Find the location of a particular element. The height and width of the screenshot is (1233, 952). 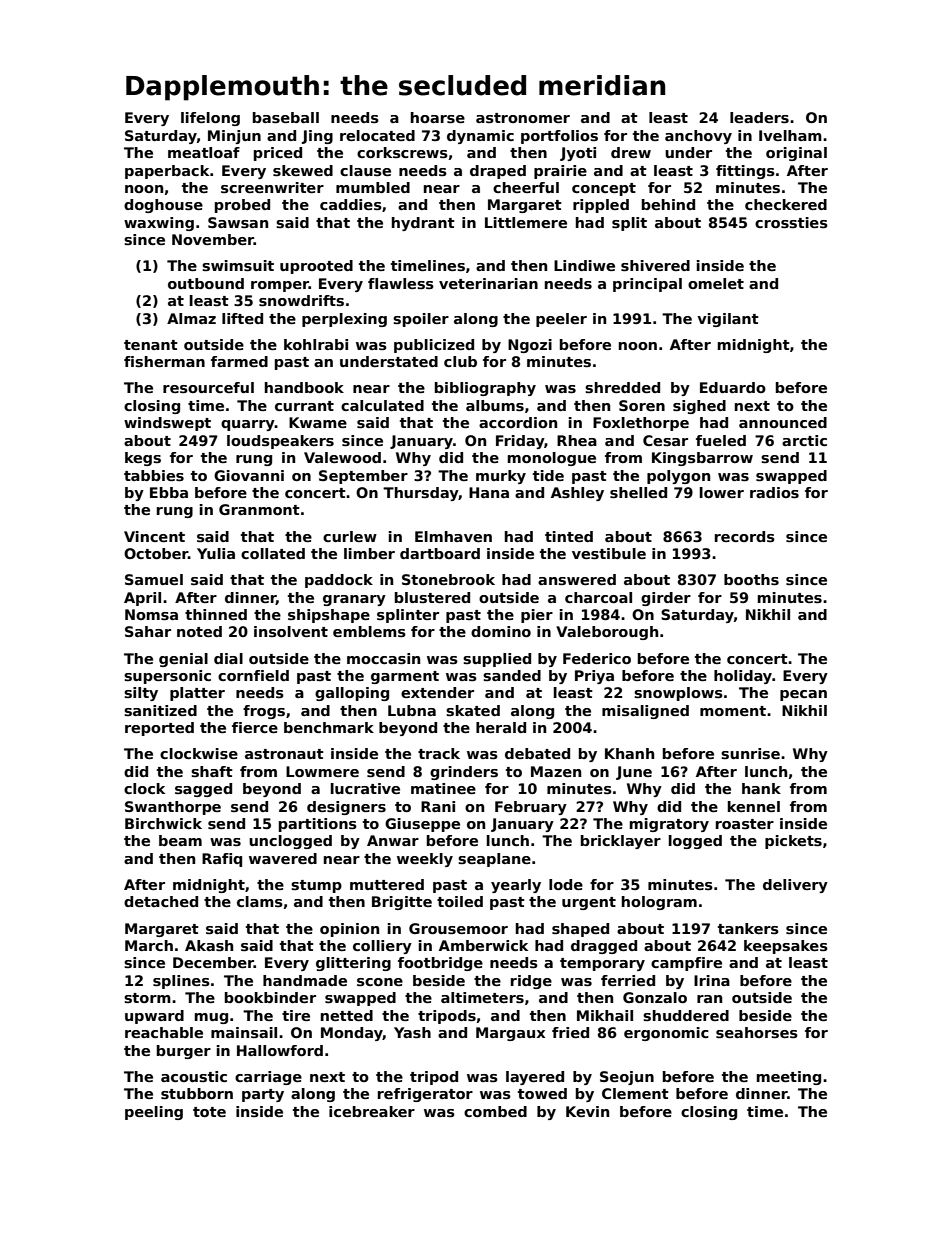

albums is located at coordinates (495, 405).
